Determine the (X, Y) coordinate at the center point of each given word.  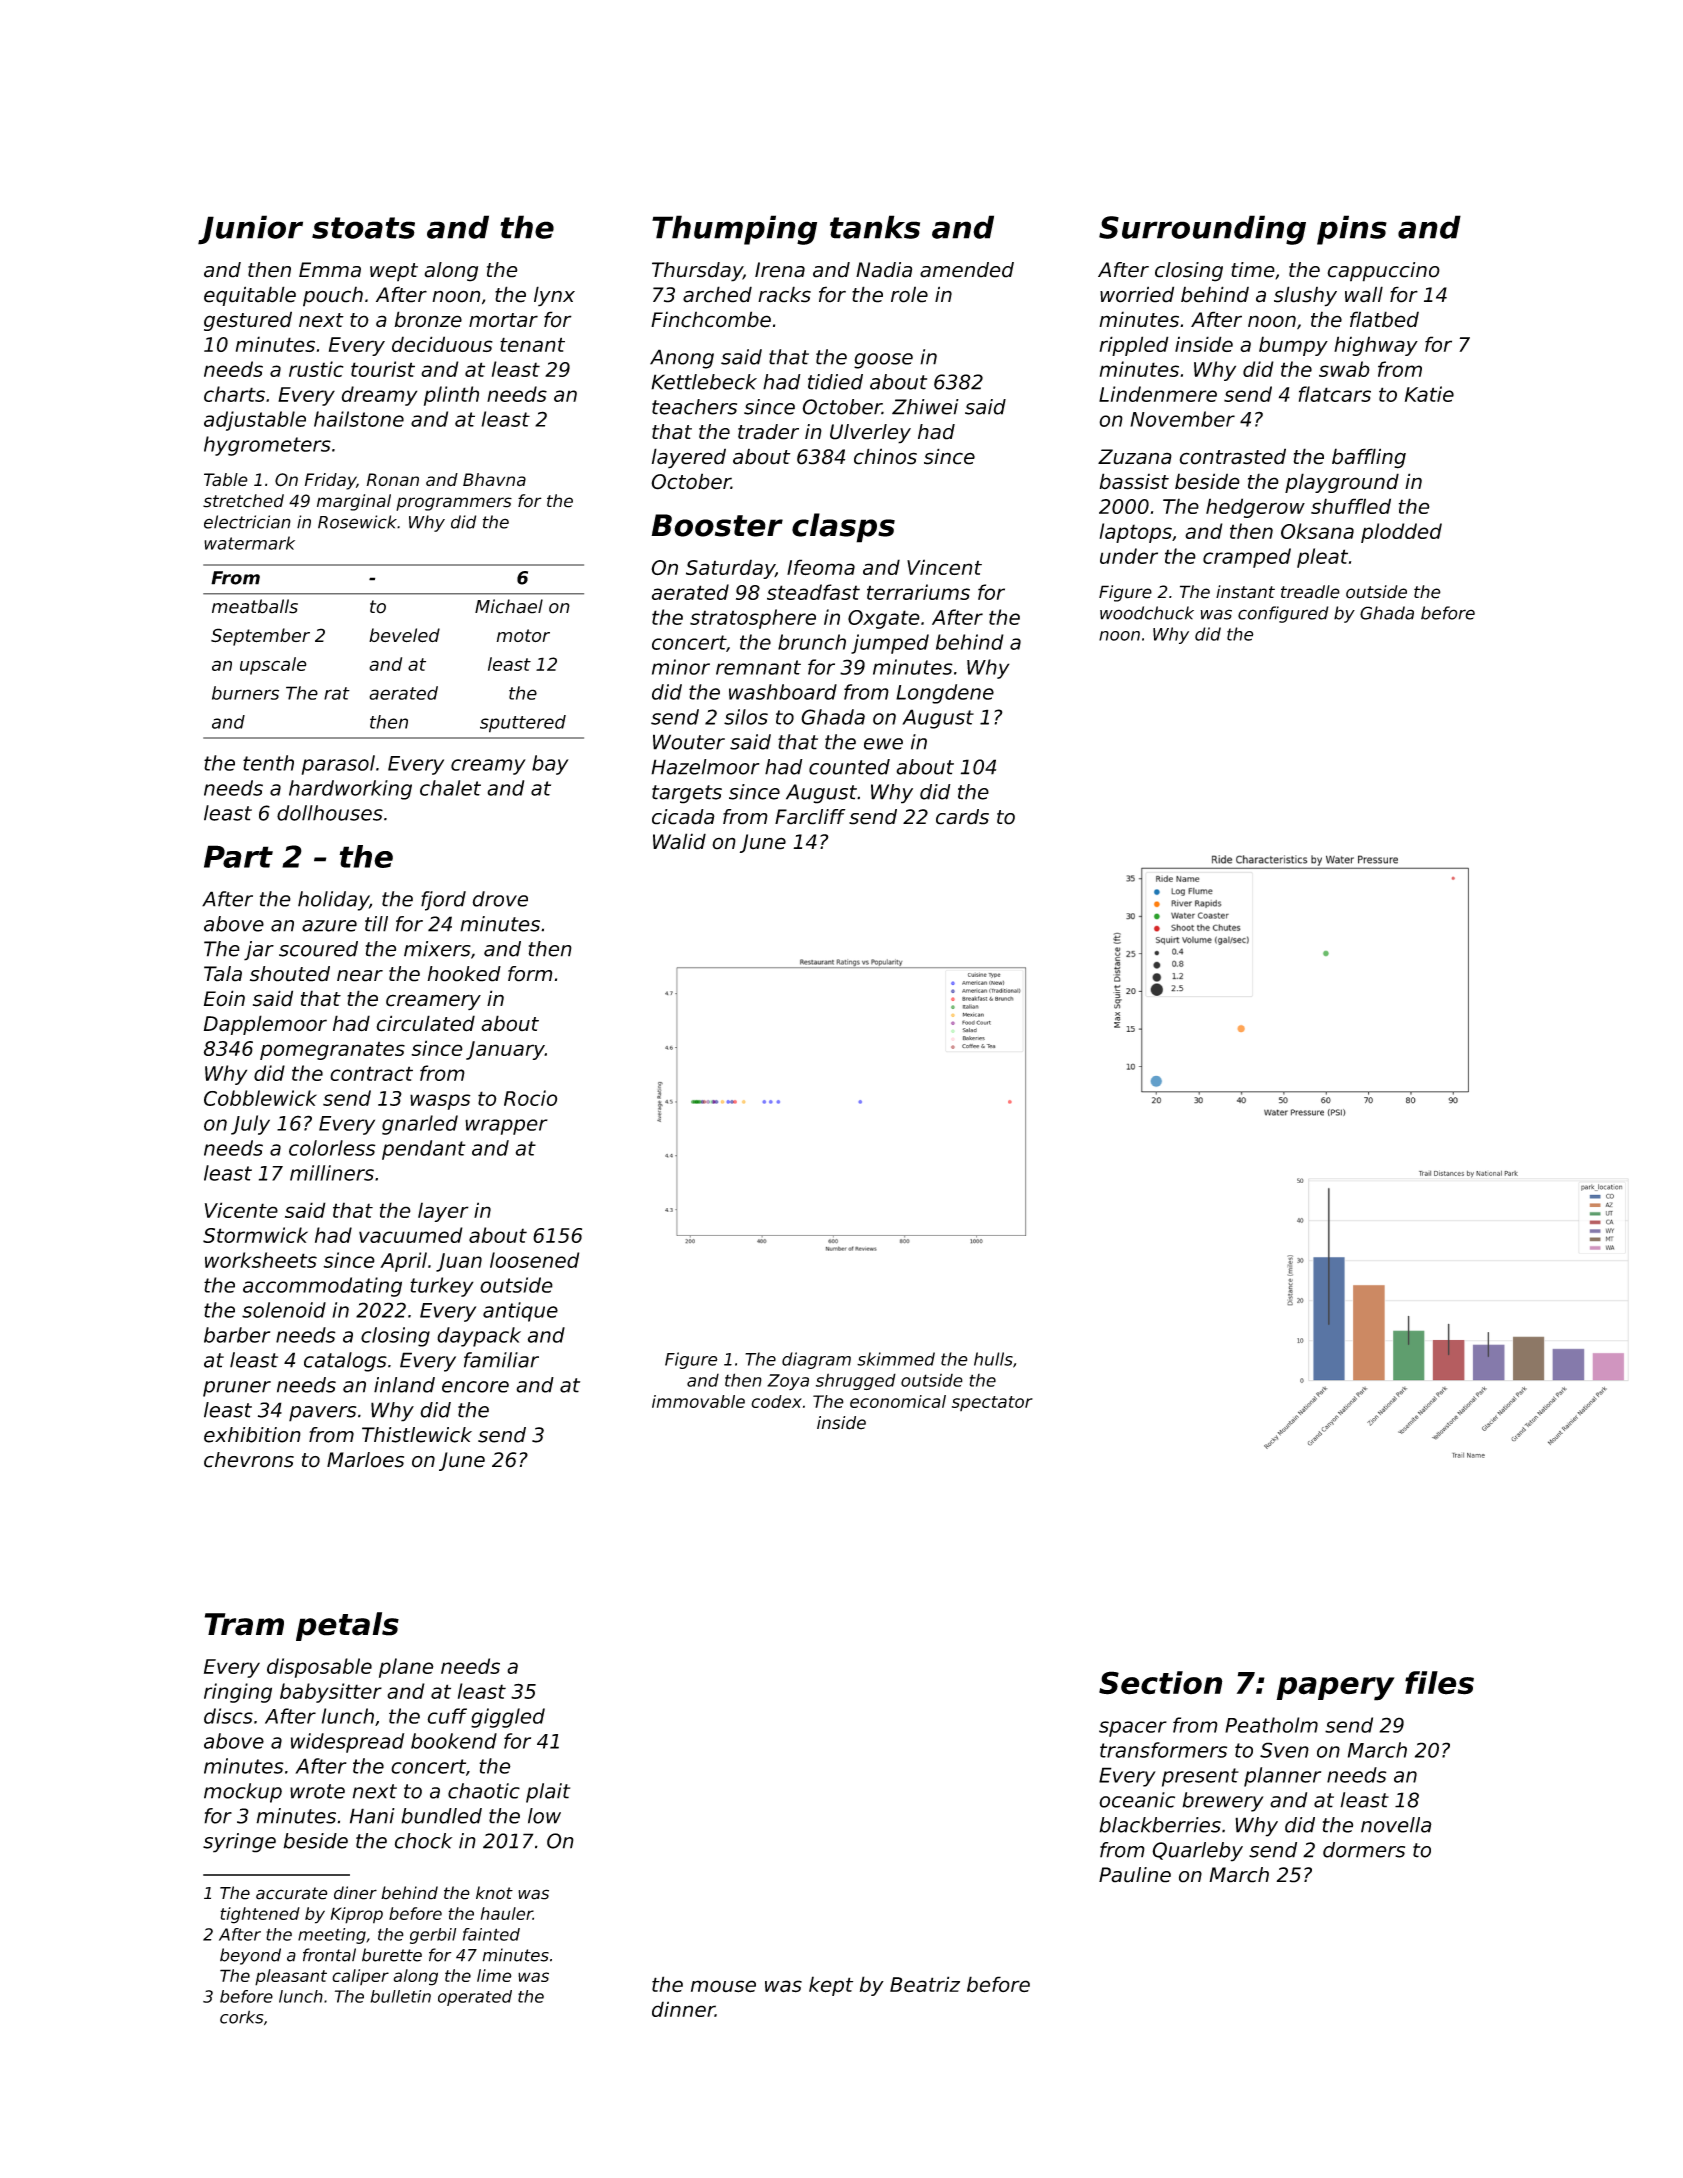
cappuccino (1383, 272)
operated (475, 1998)
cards (962, 817)
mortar (503, 320)
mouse (723, 1986)
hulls (993, 1359)
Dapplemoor (265, 1025)
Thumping (734, 230)
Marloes (365, 1460)
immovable (698, 1401)
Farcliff (810, 817)
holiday (333, 901)
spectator (992, 1403)
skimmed (896, 1359)
